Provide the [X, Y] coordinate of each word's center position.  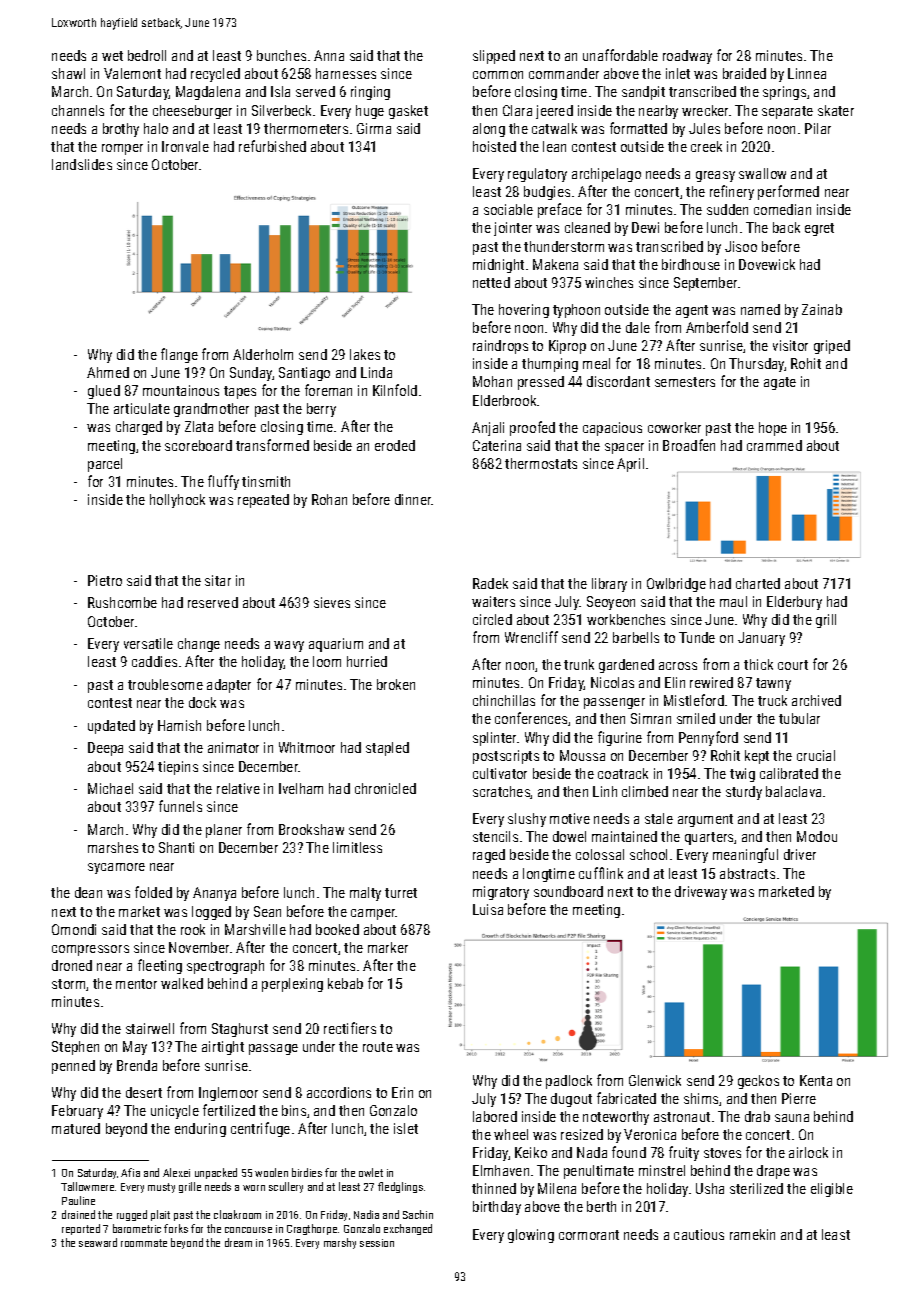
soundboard [568, 891]
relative [238, 788]
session [377, 1243]
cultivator [500, 773]
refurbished [272, 146]
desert [144, 1092]
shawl [68, 73]
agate [780, 383]
